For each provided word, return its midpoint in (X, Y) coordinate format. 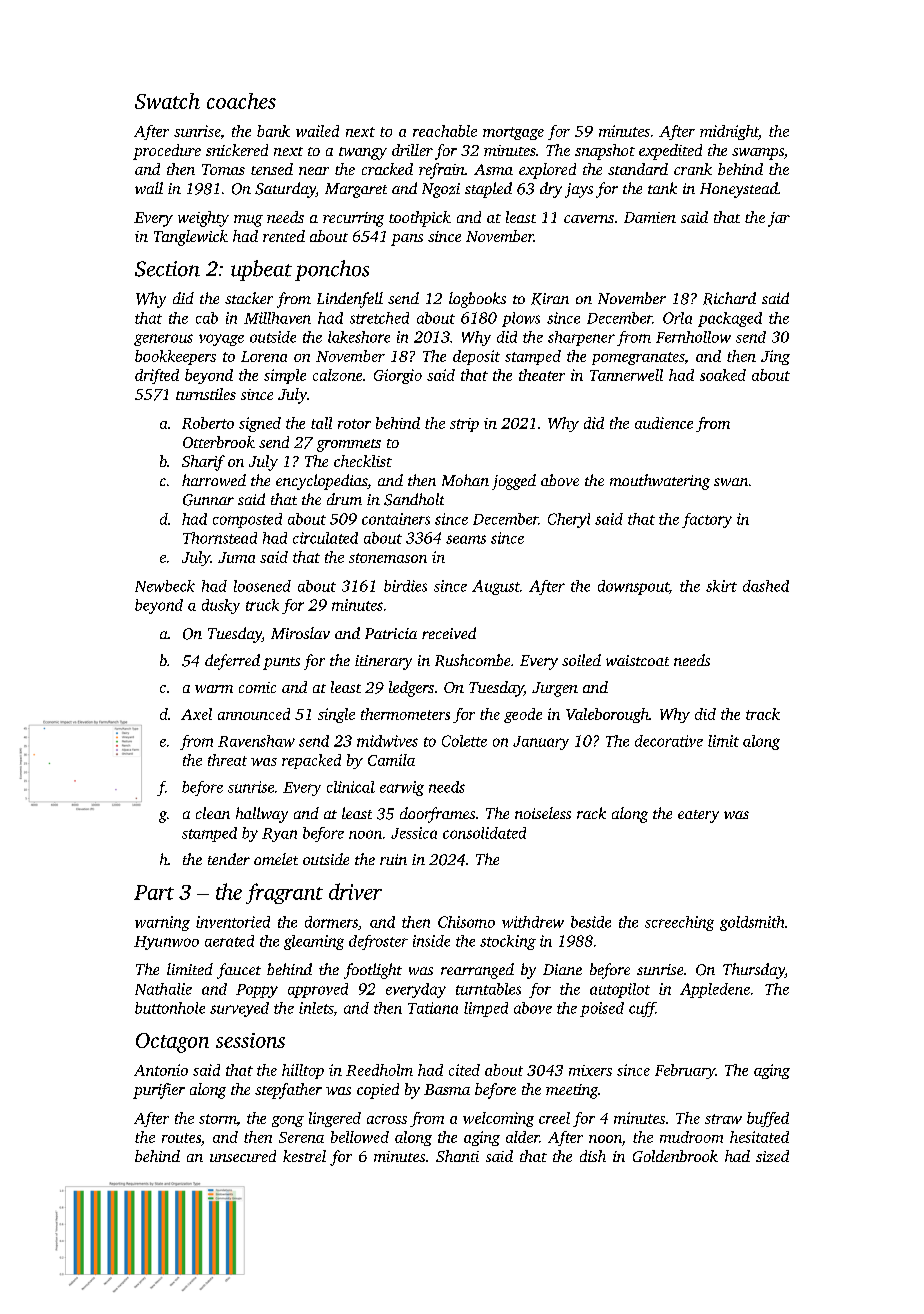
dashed (766, 586)
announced (254, 714)
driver (355, 891)
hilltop (303, 1071)
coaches (241, 101)
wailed (317, 131)
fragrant (284, 893)
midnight (729, 132)
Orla (677, 318)
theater (542, 375)
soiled (581, 660)
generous (163, 340)
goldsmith (752, 923)
